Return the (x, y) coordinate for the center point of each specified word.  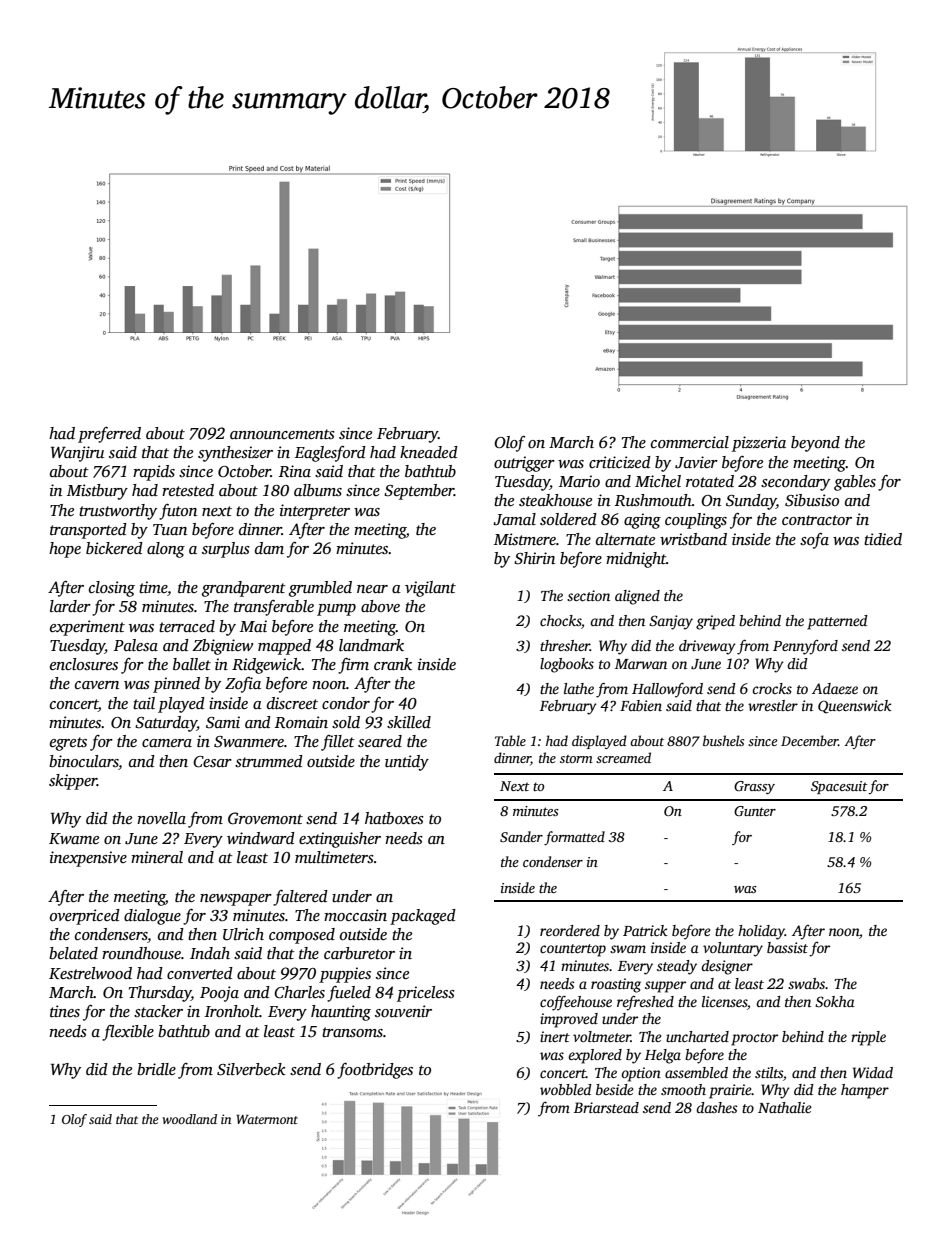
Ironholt (232, 1011)
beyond (815, 444)
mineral (157, 857)
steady (677, 967)
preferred (109, 435)
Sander (521, 836)
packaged (423, 917)
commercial (690, 442)
